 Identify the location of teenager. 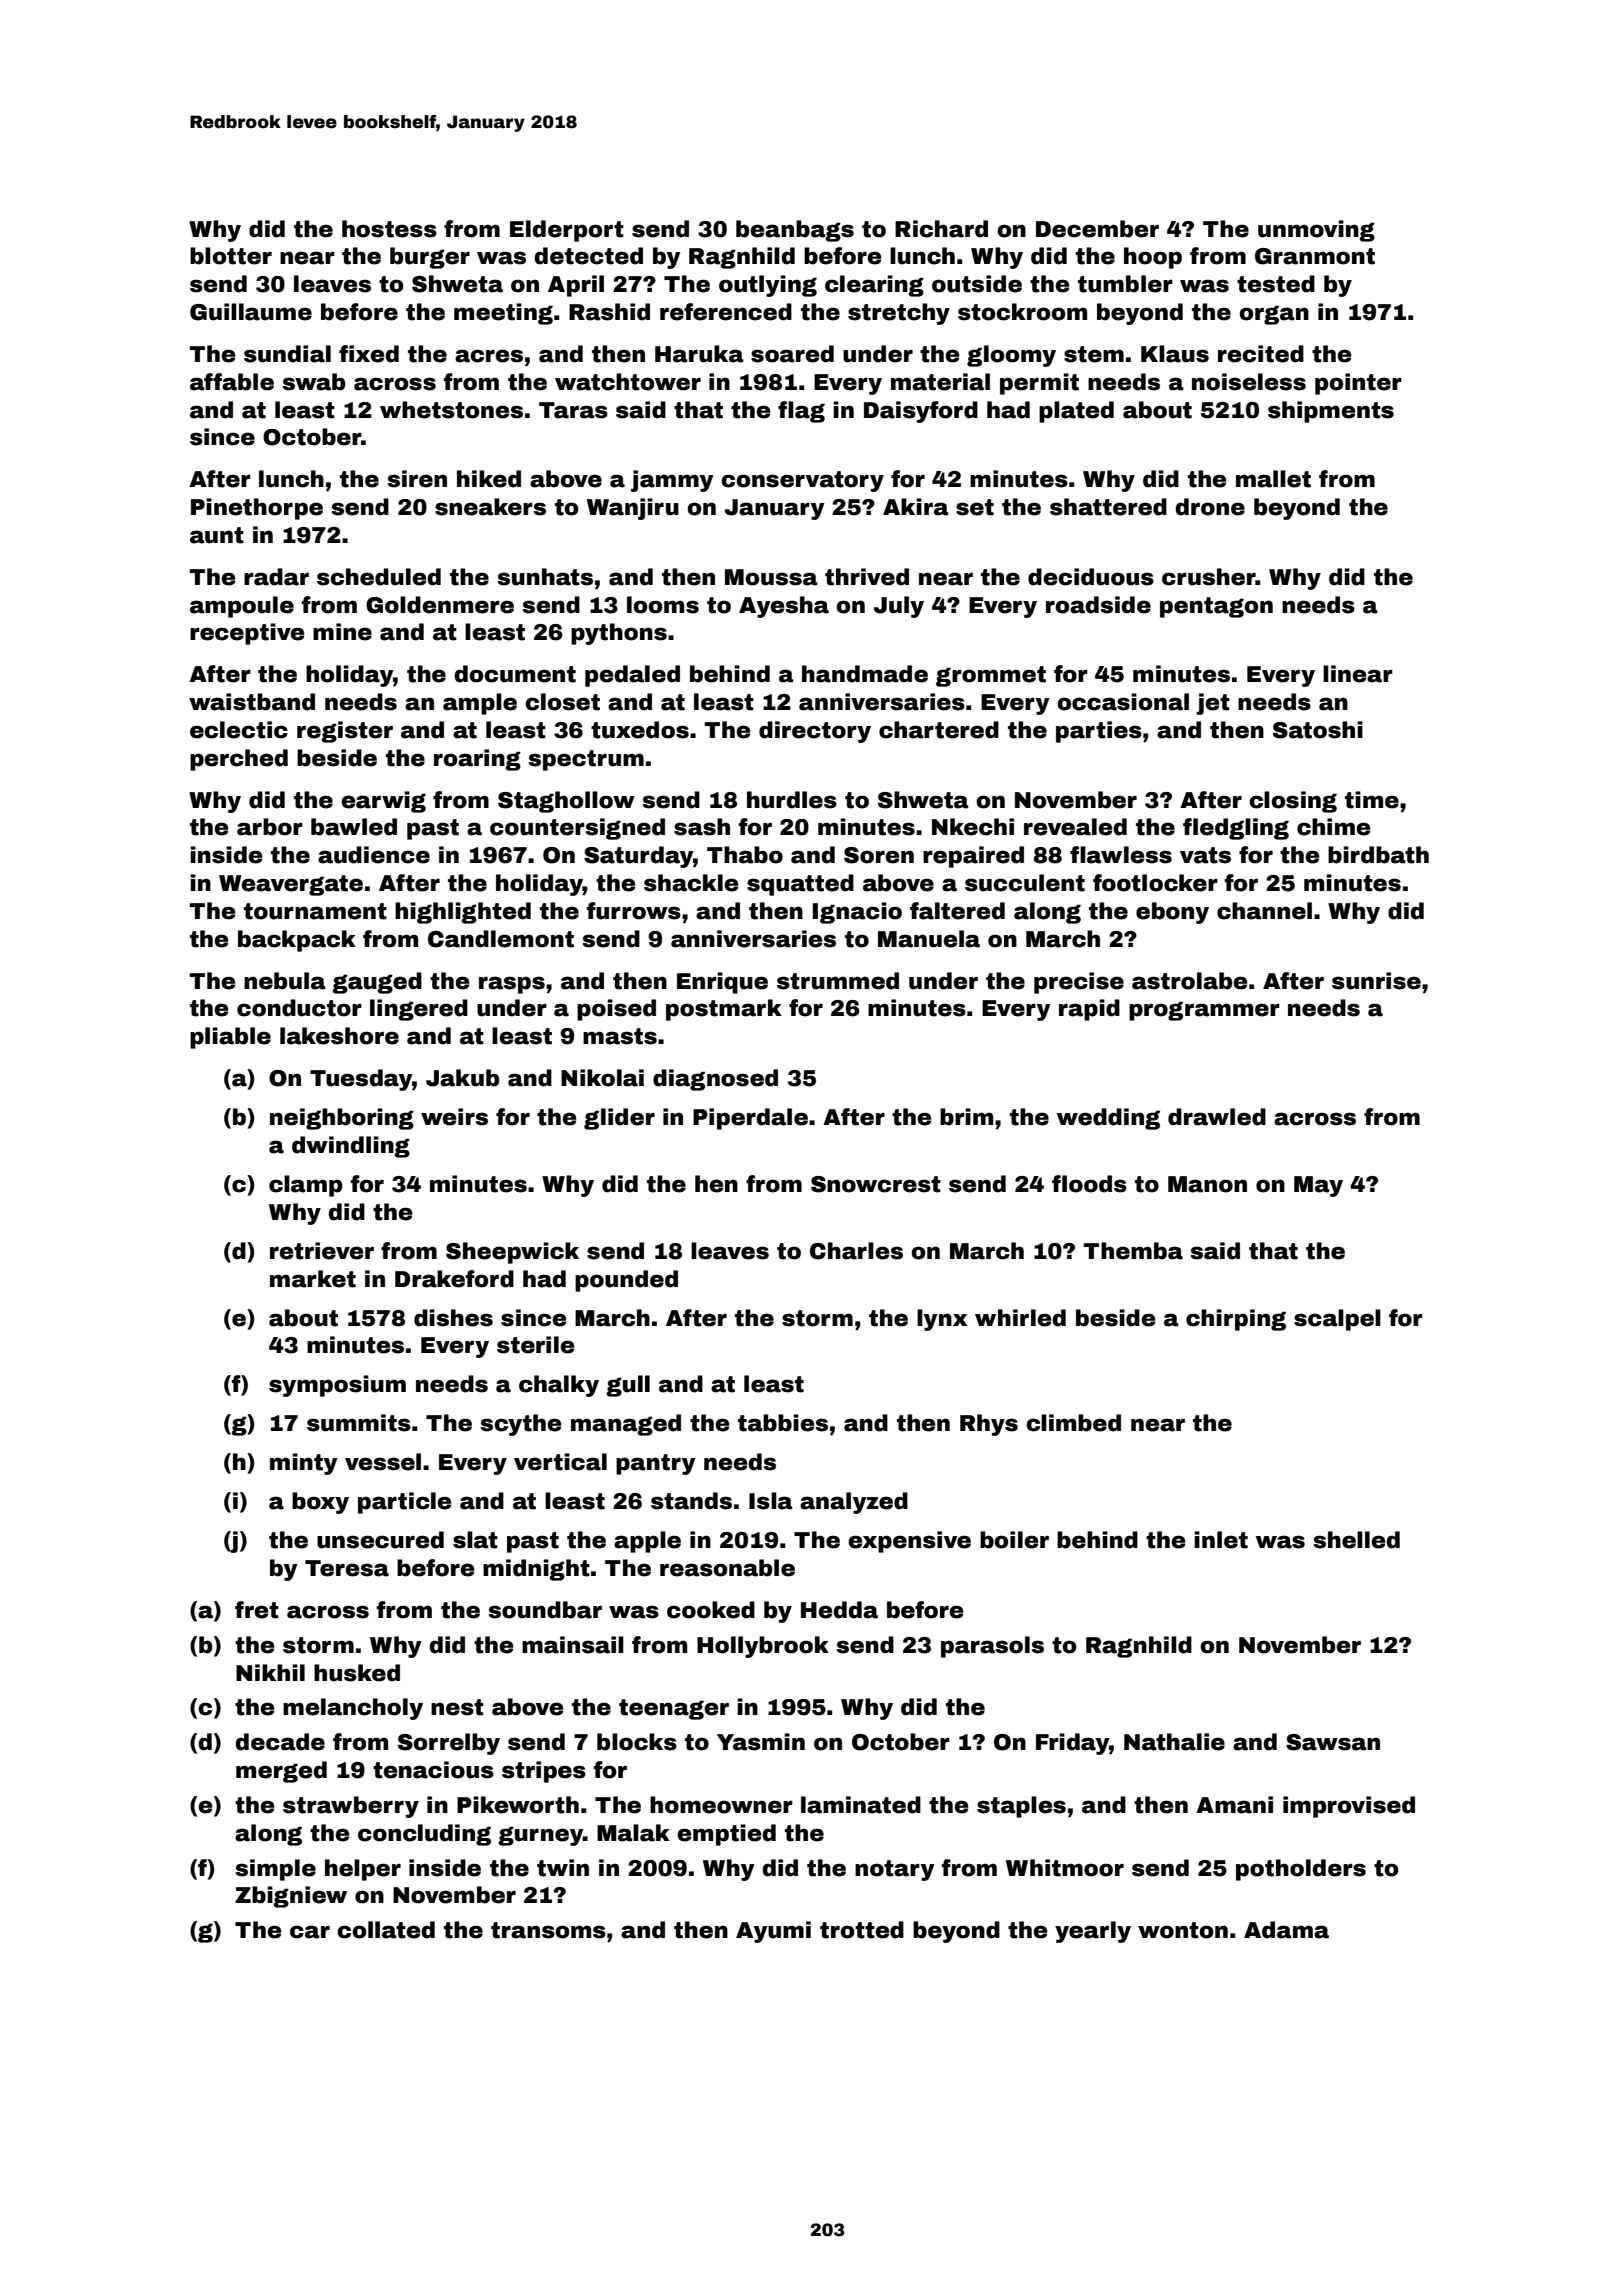
(674, 1709).
